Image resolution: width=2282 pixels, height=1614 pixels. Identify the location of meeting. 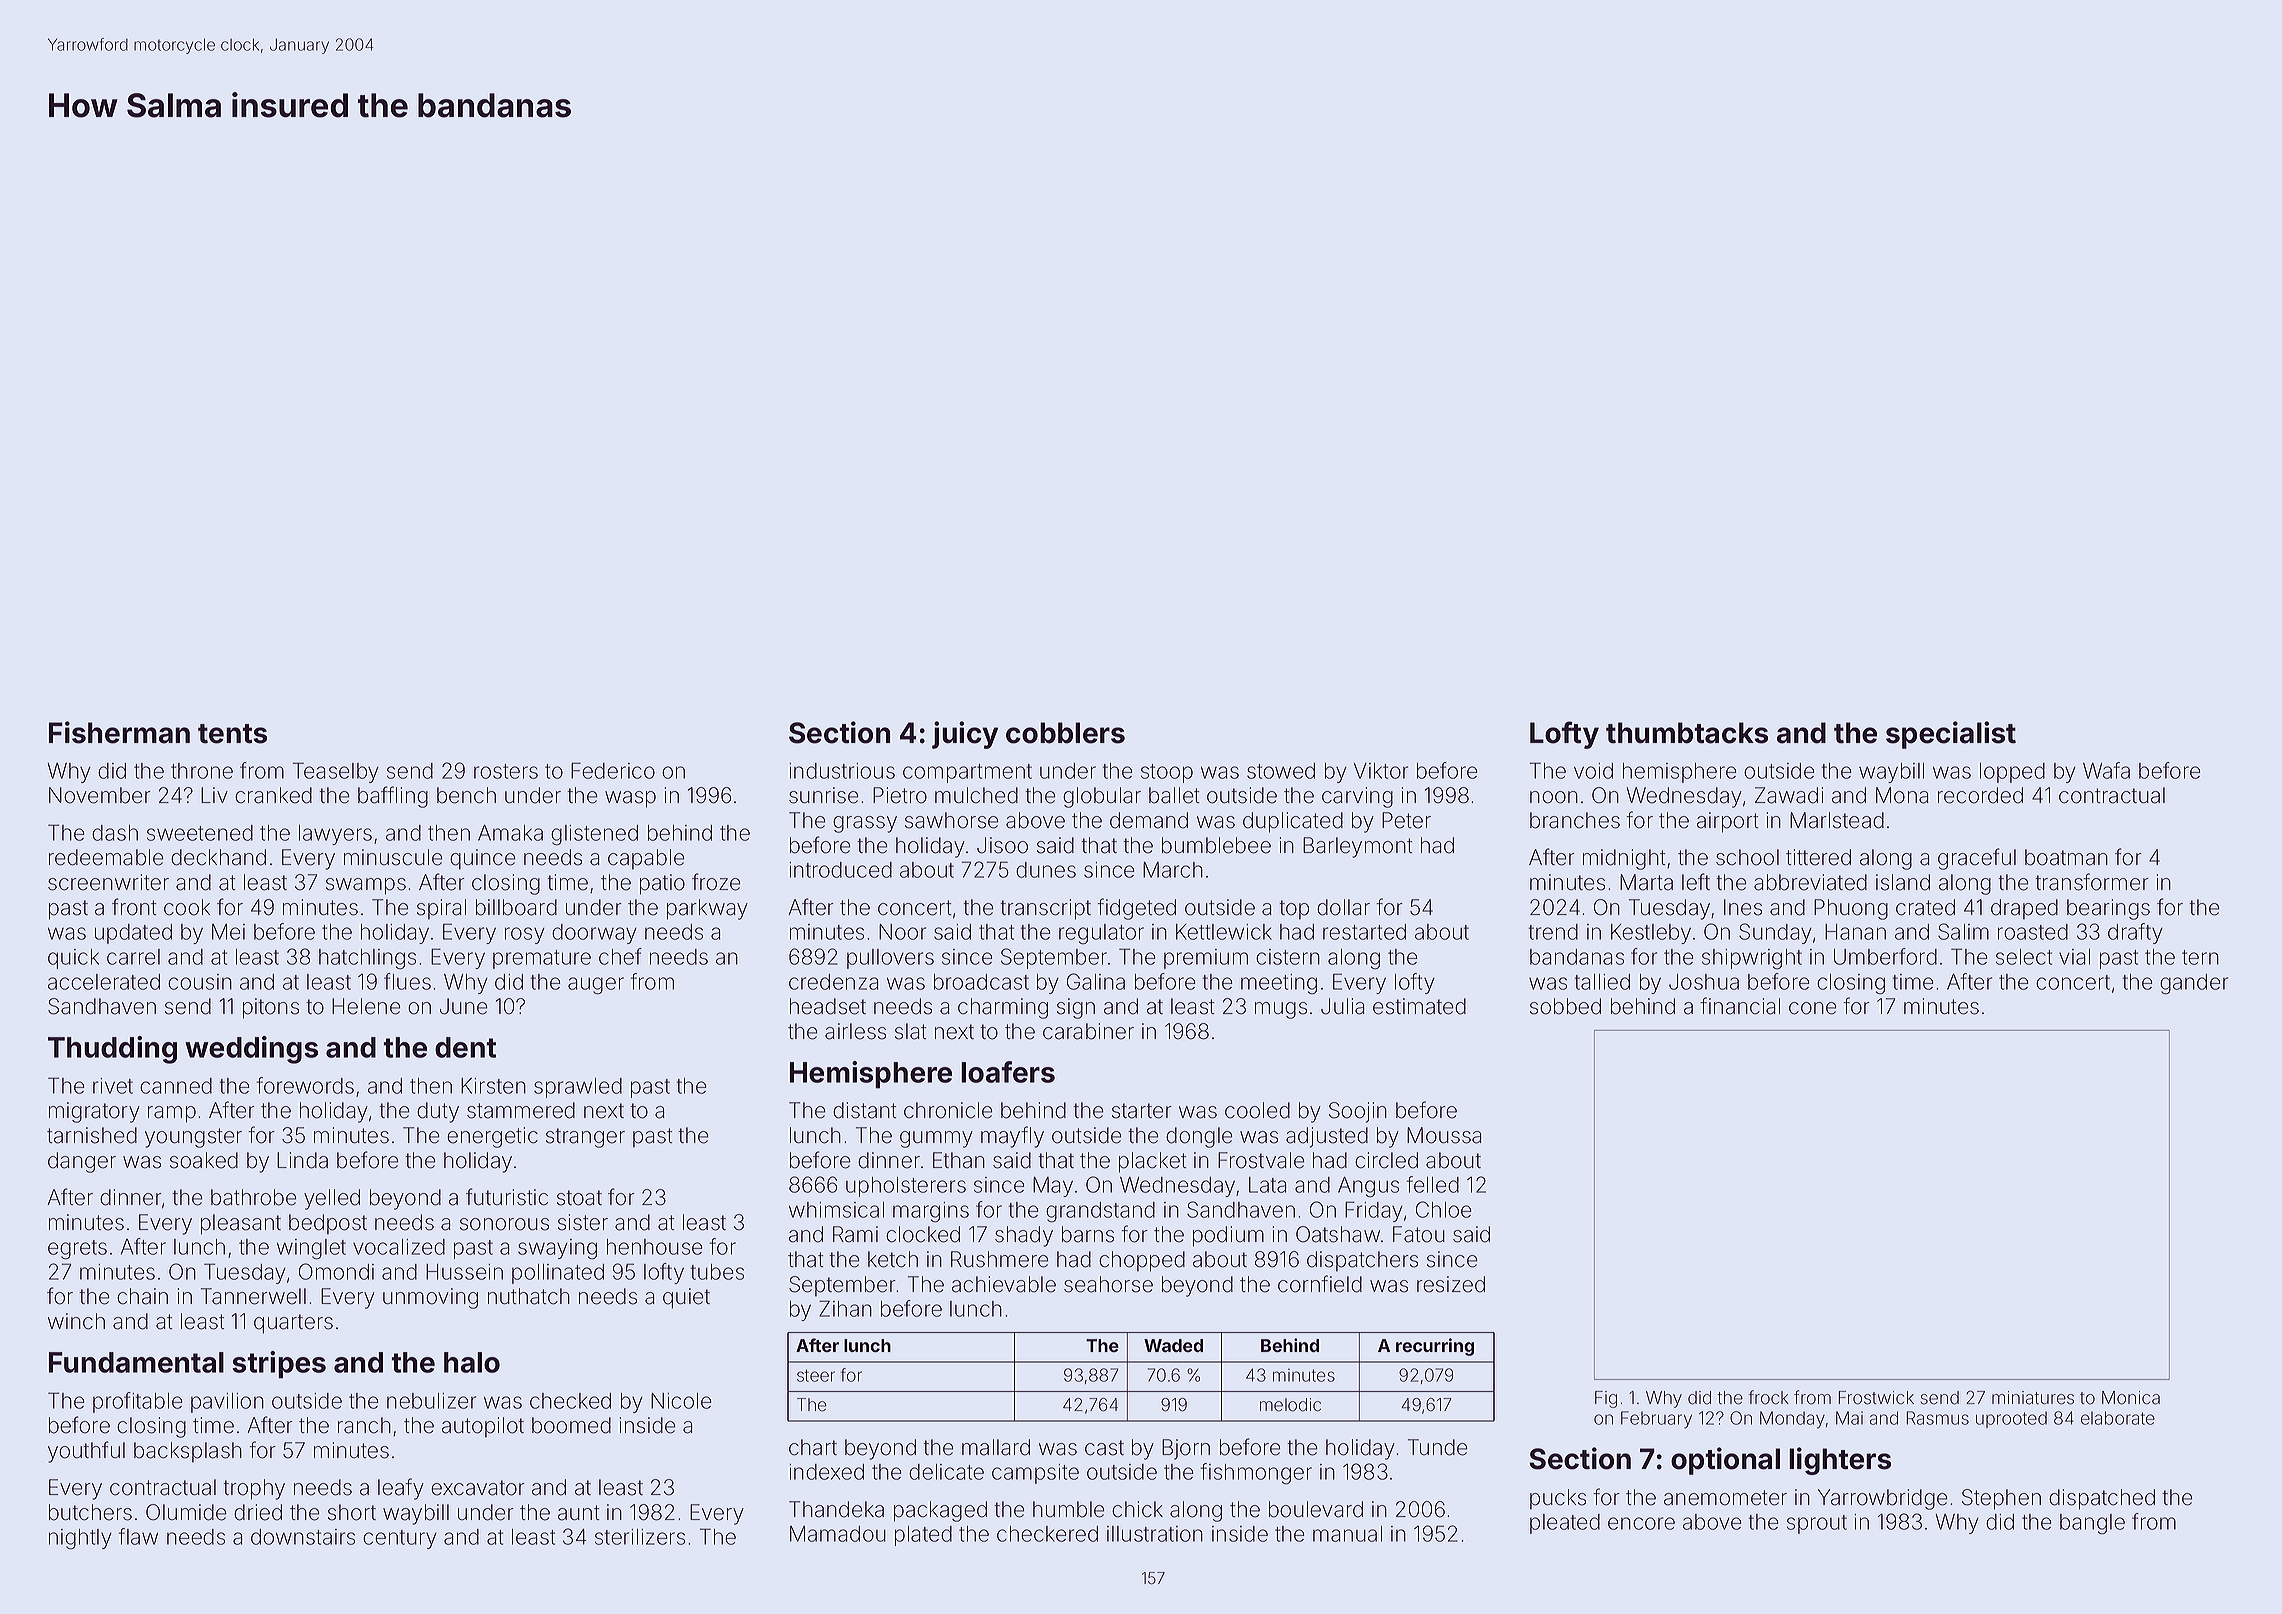
(1279, 984).
